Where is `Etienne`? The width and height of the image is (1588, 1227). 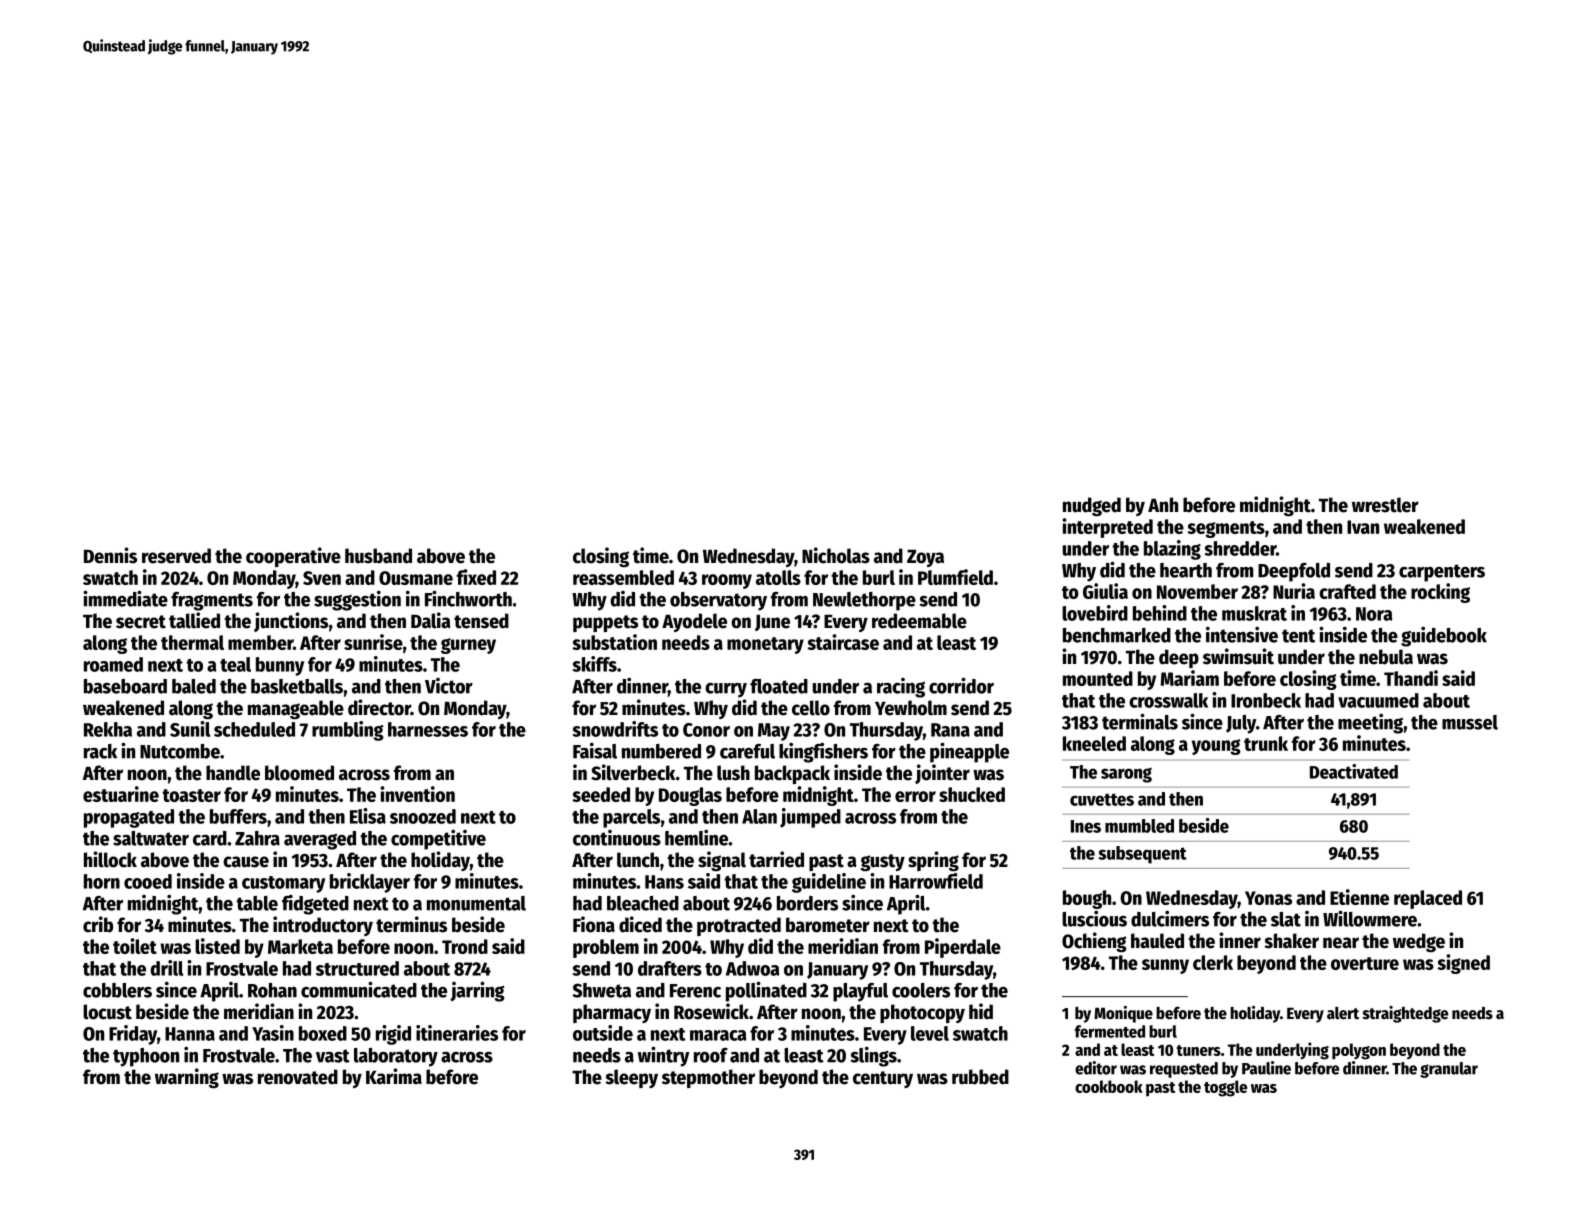 Etienne is located at coordinates (1359, 897).
